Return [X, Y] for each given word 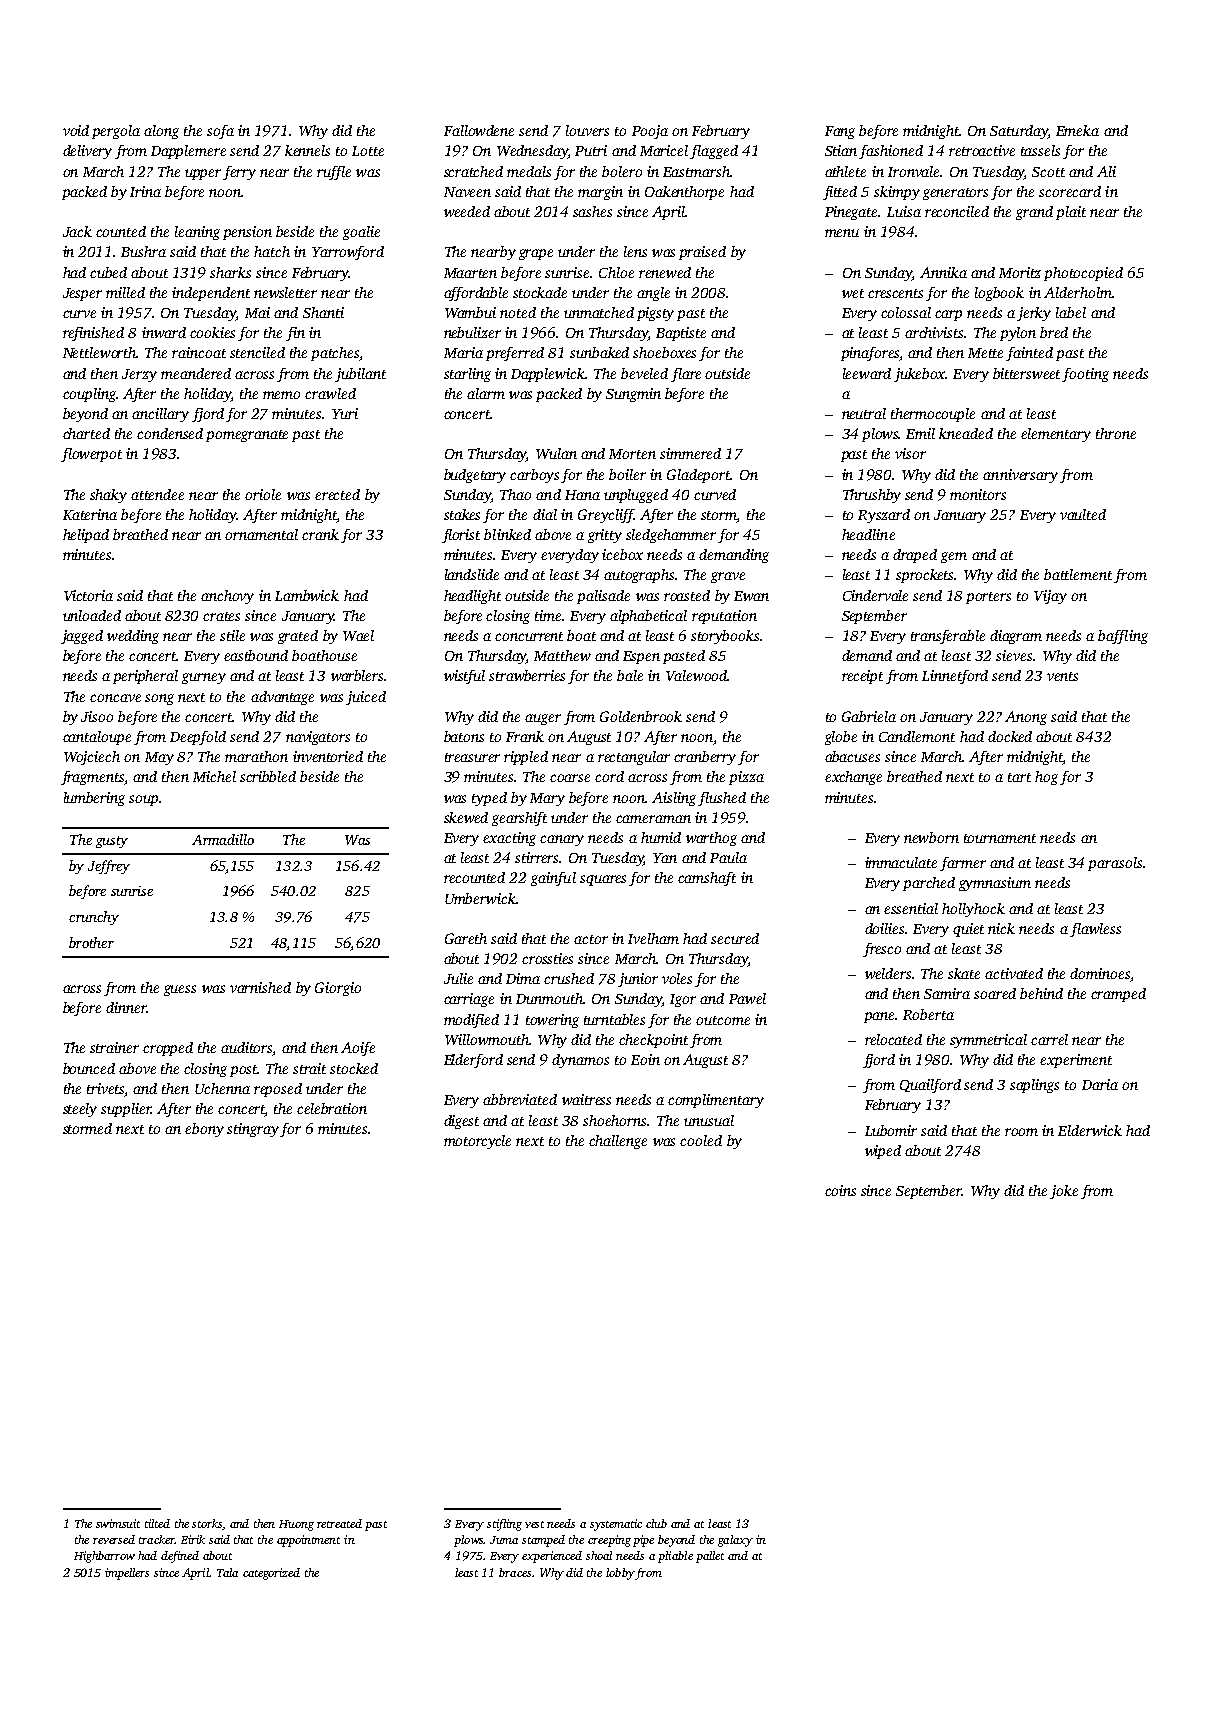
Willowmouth [487, 1039]
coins [840, 1190]
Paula [728, 857]
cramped [1118, 995]
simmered [690, 453]
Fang [840, 132]
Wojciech [92, 758]
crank [320, 534]
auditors [247, 1049]
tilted [157, 1523]
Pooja [650, 132]
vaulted [1083, 514]
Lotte [368, 151]
